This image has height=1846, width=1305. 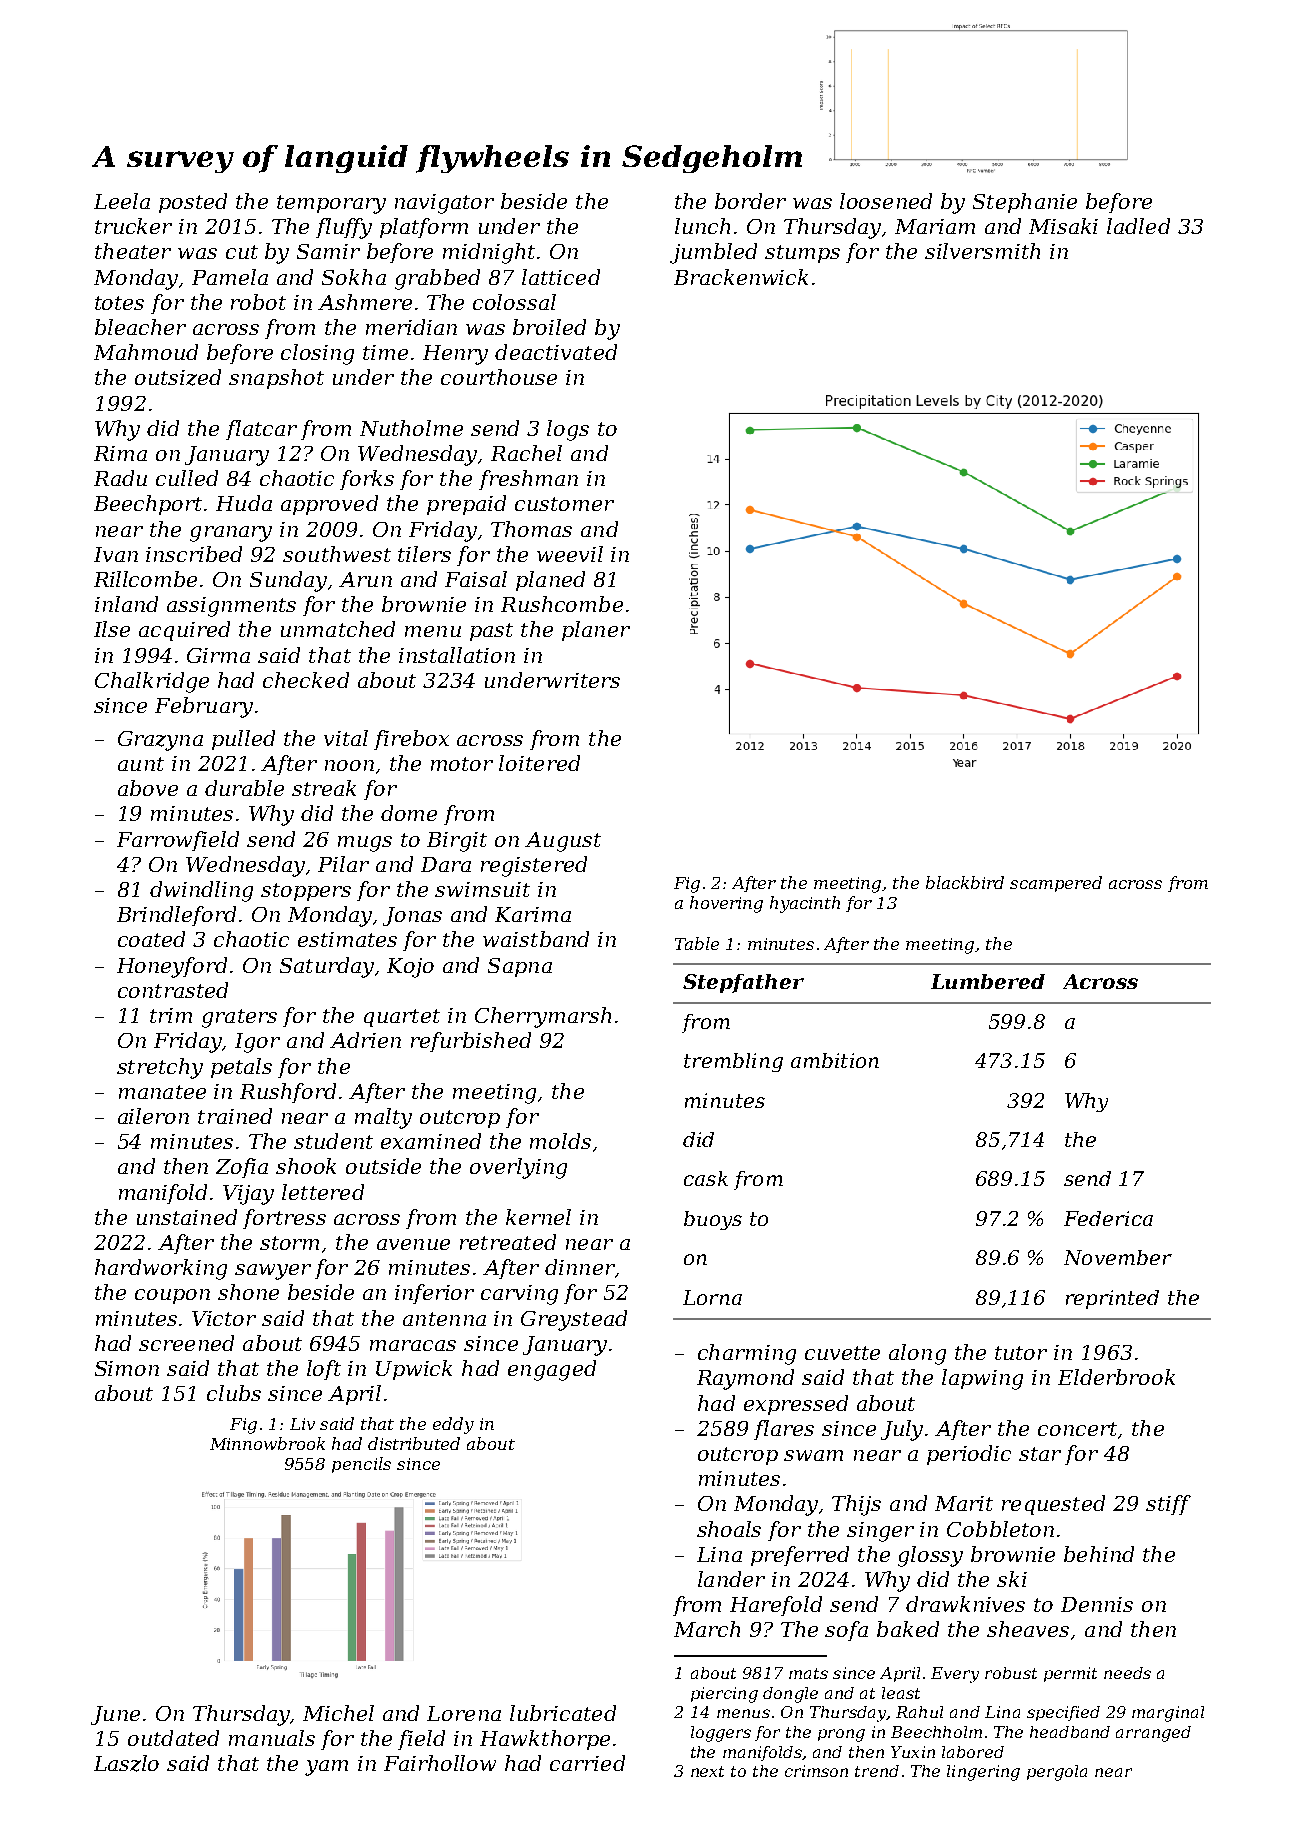 I want to click on theater, so click(x=133, y=251).
